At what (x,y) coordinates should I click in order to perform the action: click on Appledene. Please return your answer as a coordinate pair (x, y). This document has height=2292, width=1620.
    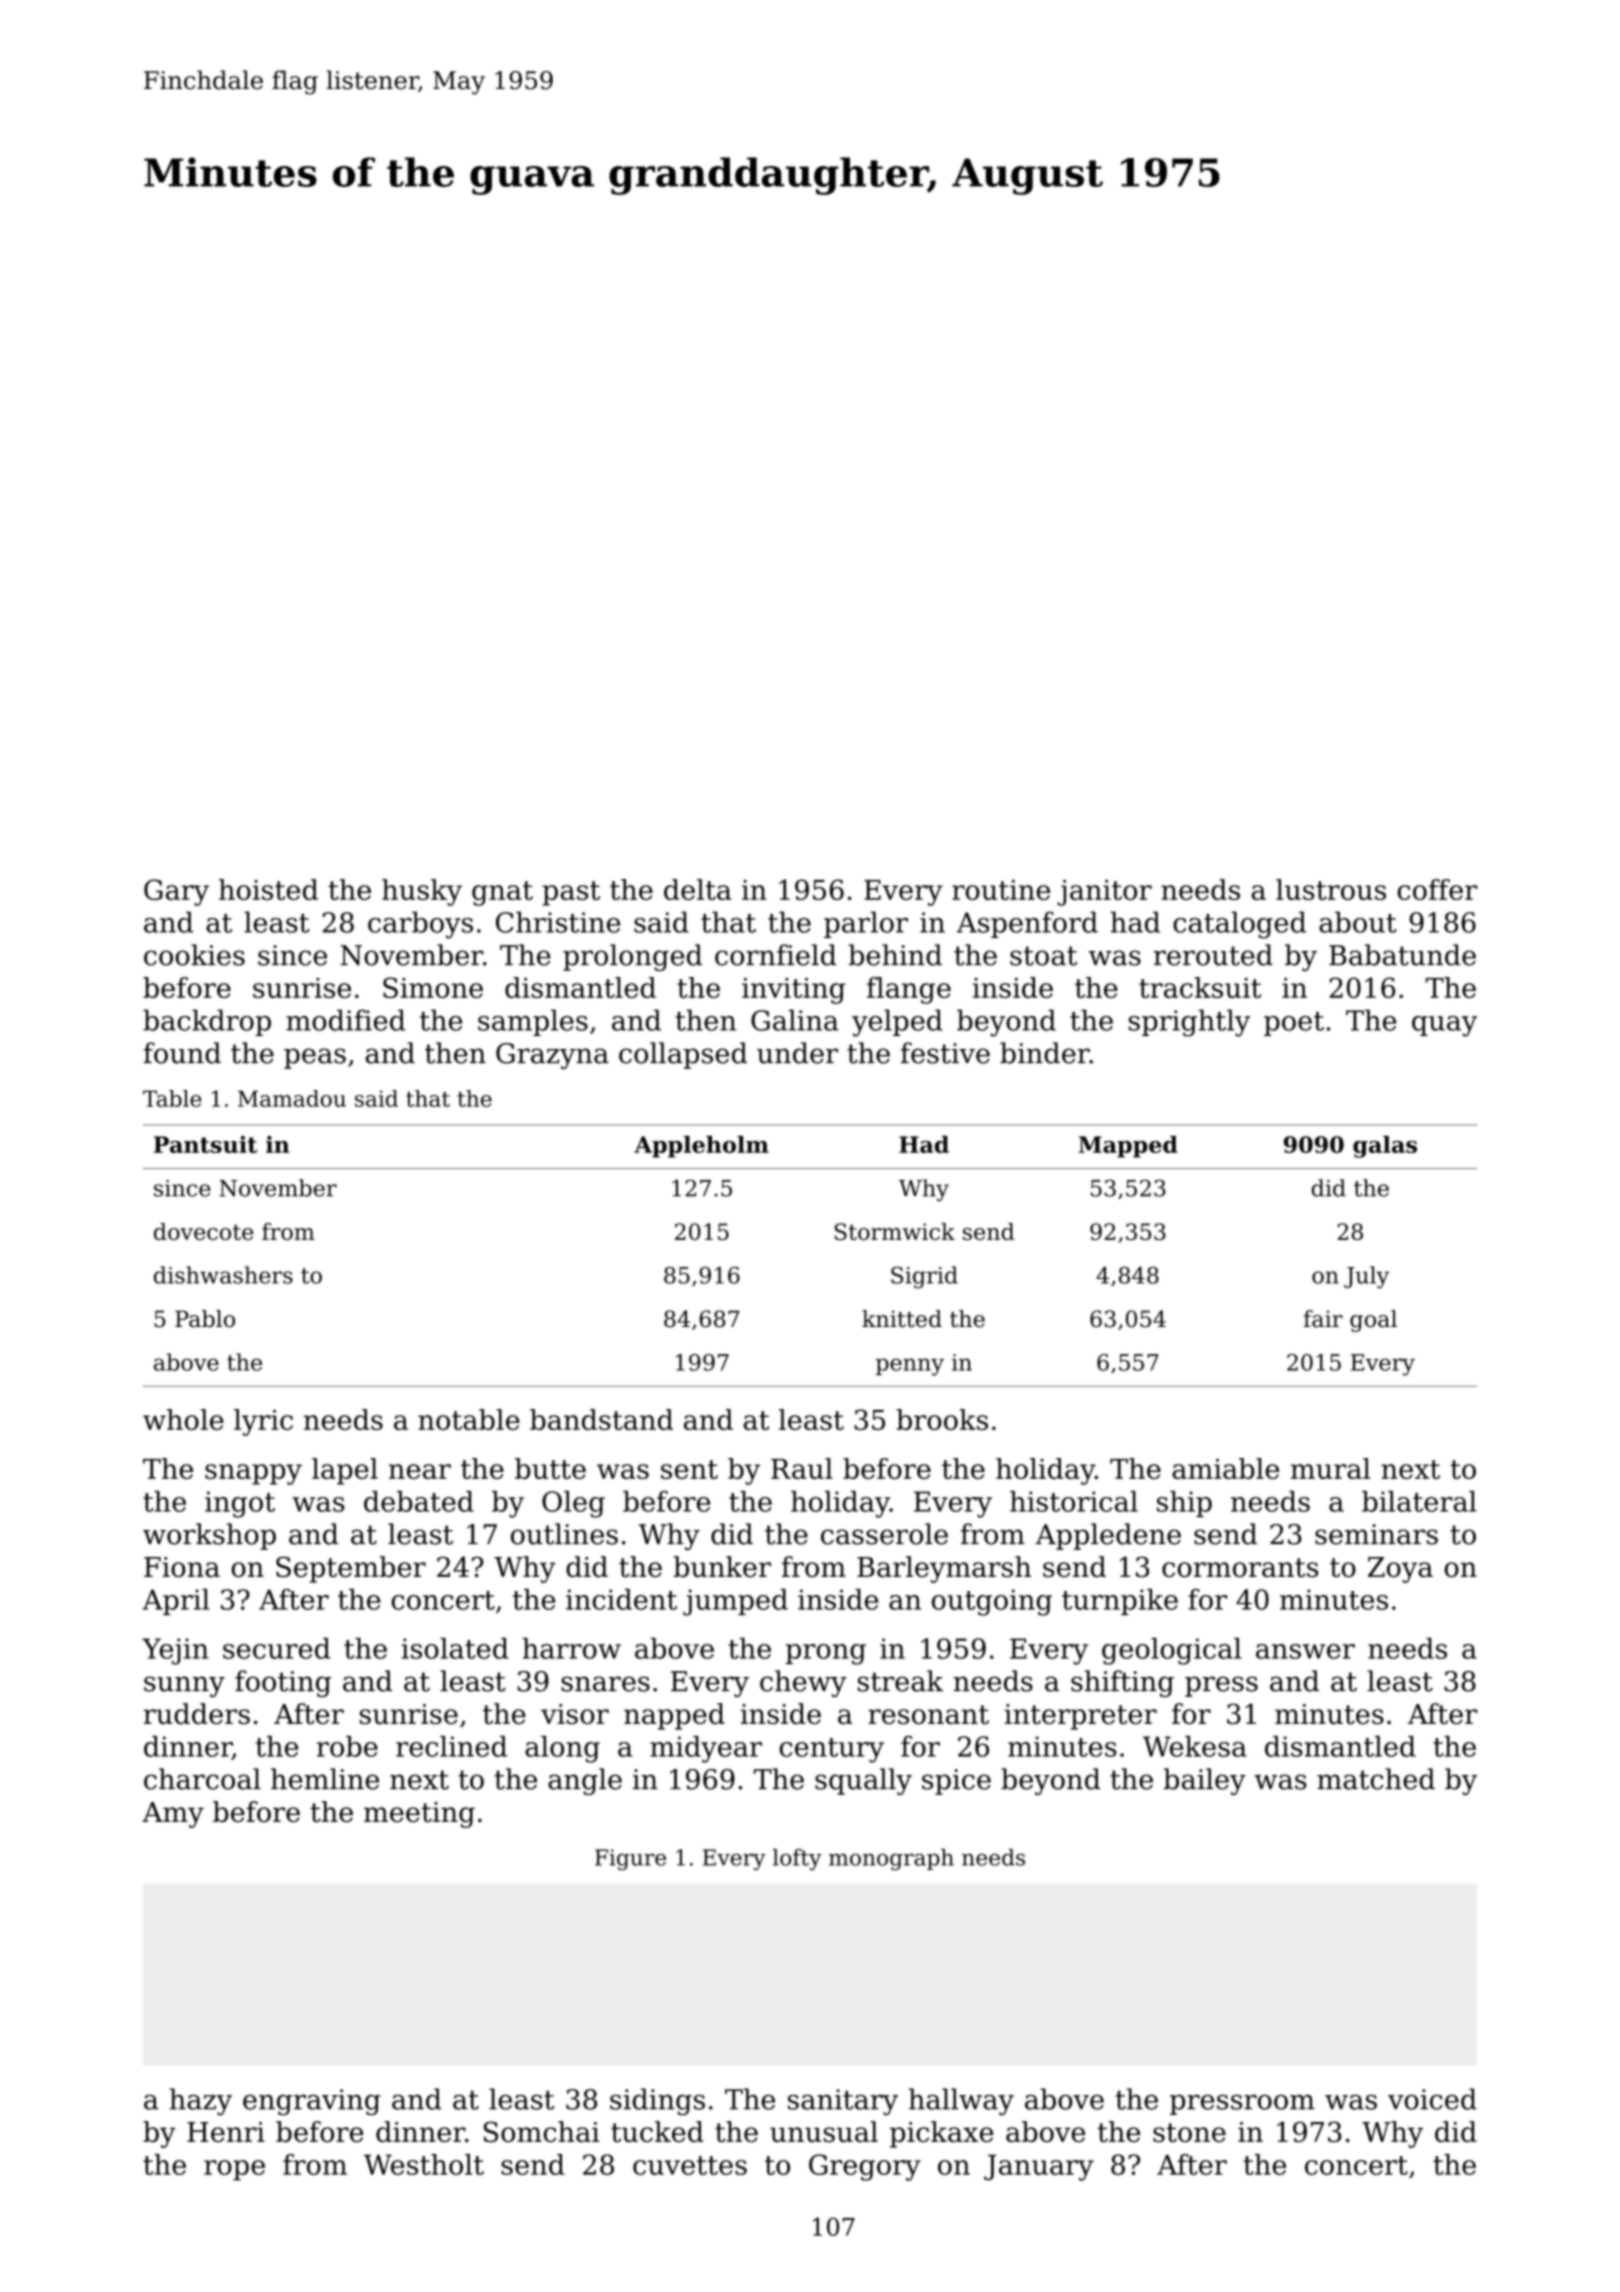
    Looking at the image, I should click on (1108, 1536).
